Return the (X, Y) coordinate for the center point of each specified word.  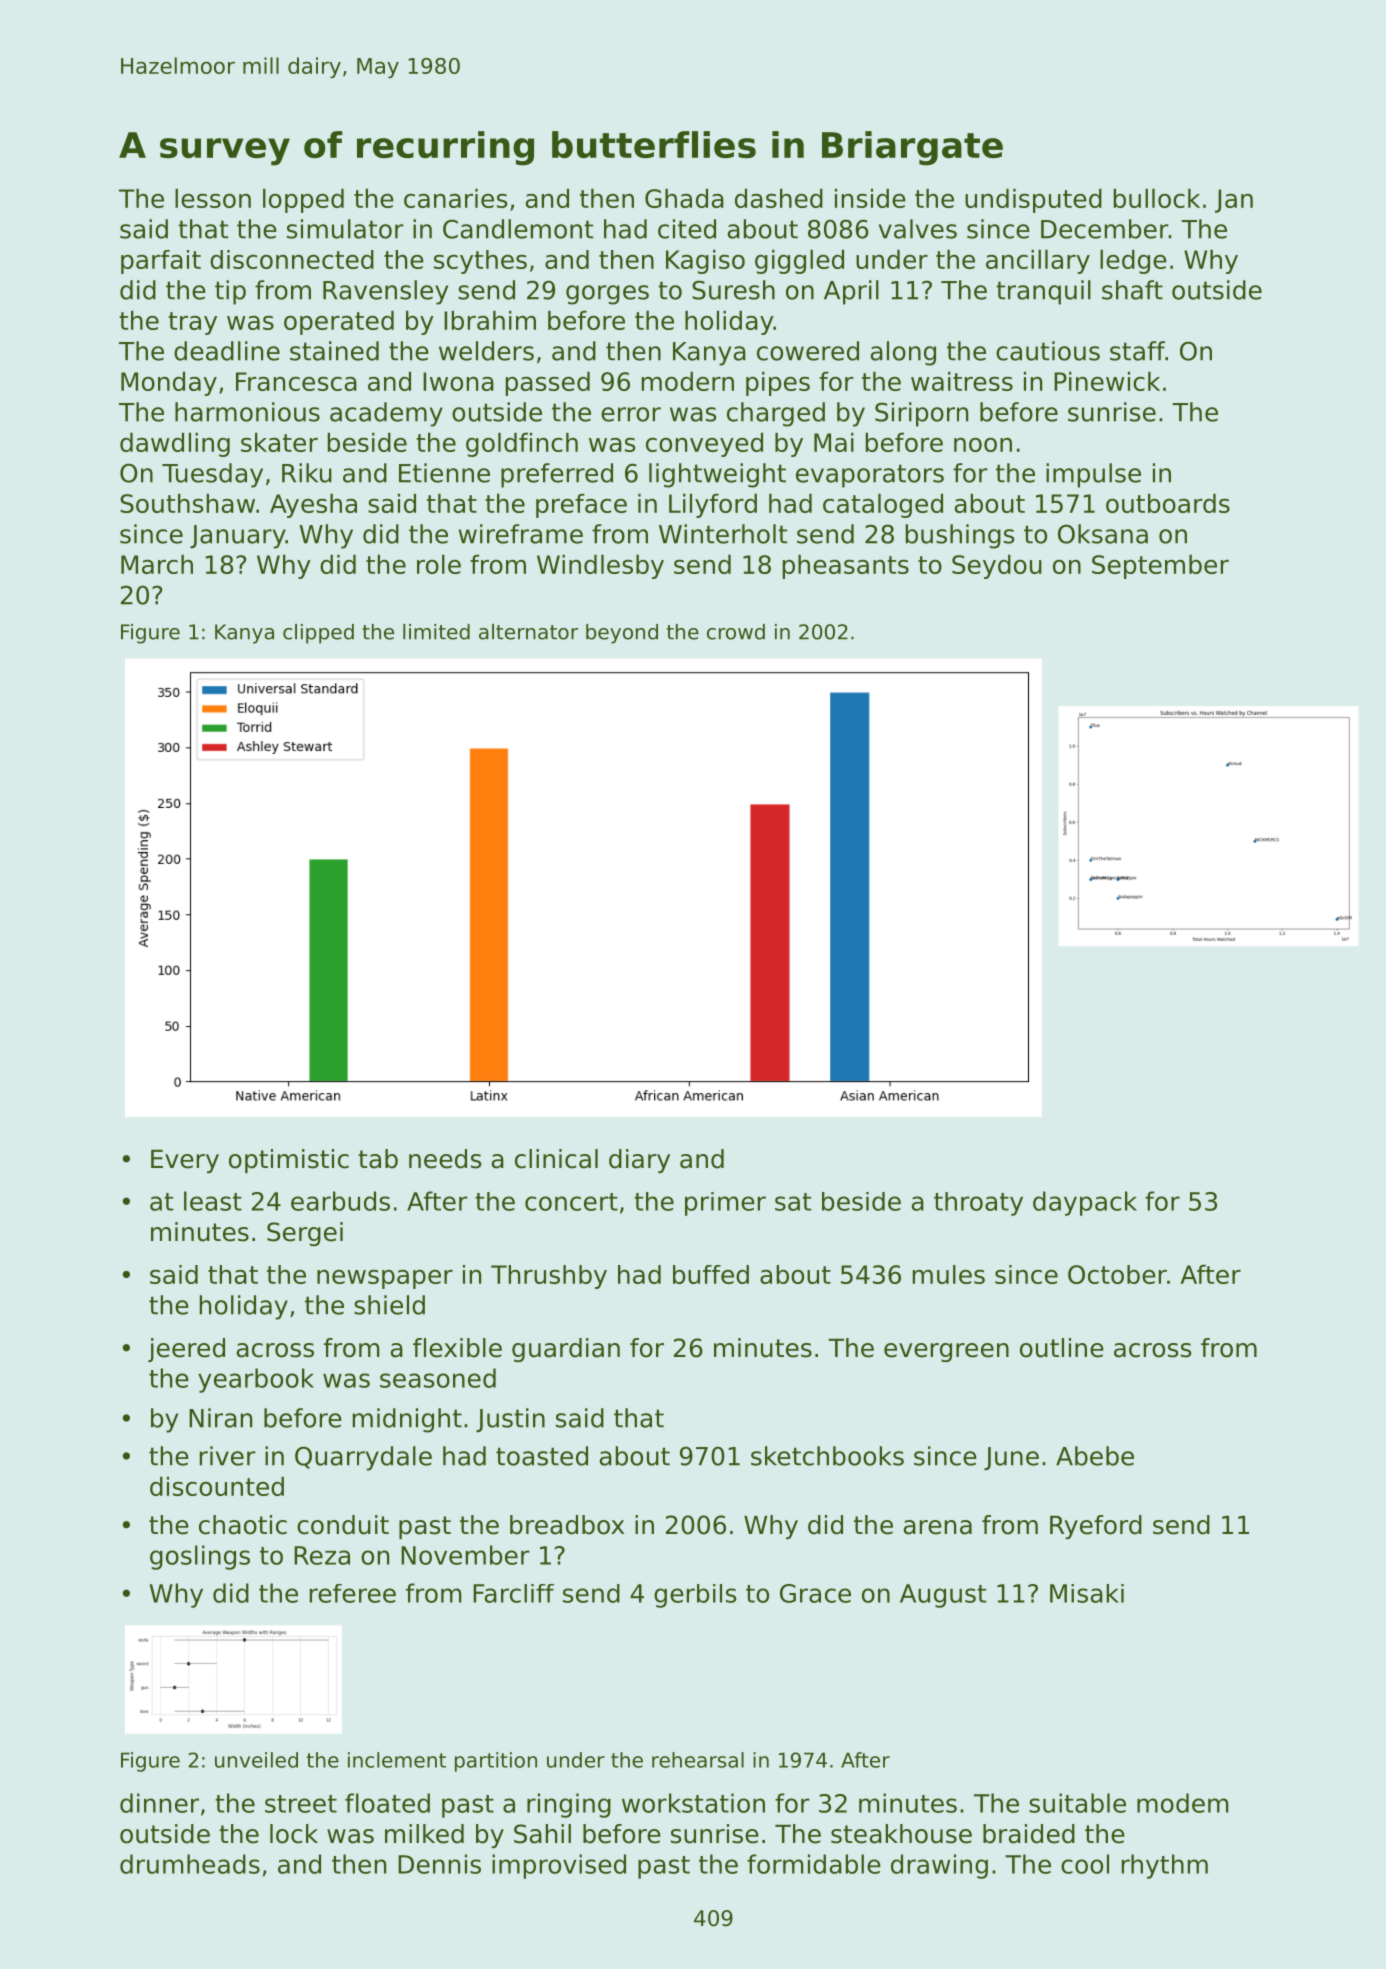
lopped (303, 200)
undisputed (1033, 200)
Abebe (1095, 1456)
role (439, 564)
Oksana (1103, 534)
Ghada (684, 198)
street (301, 1804)
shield (389, 1305)
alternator (528, 632)
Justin (510, 1420)
